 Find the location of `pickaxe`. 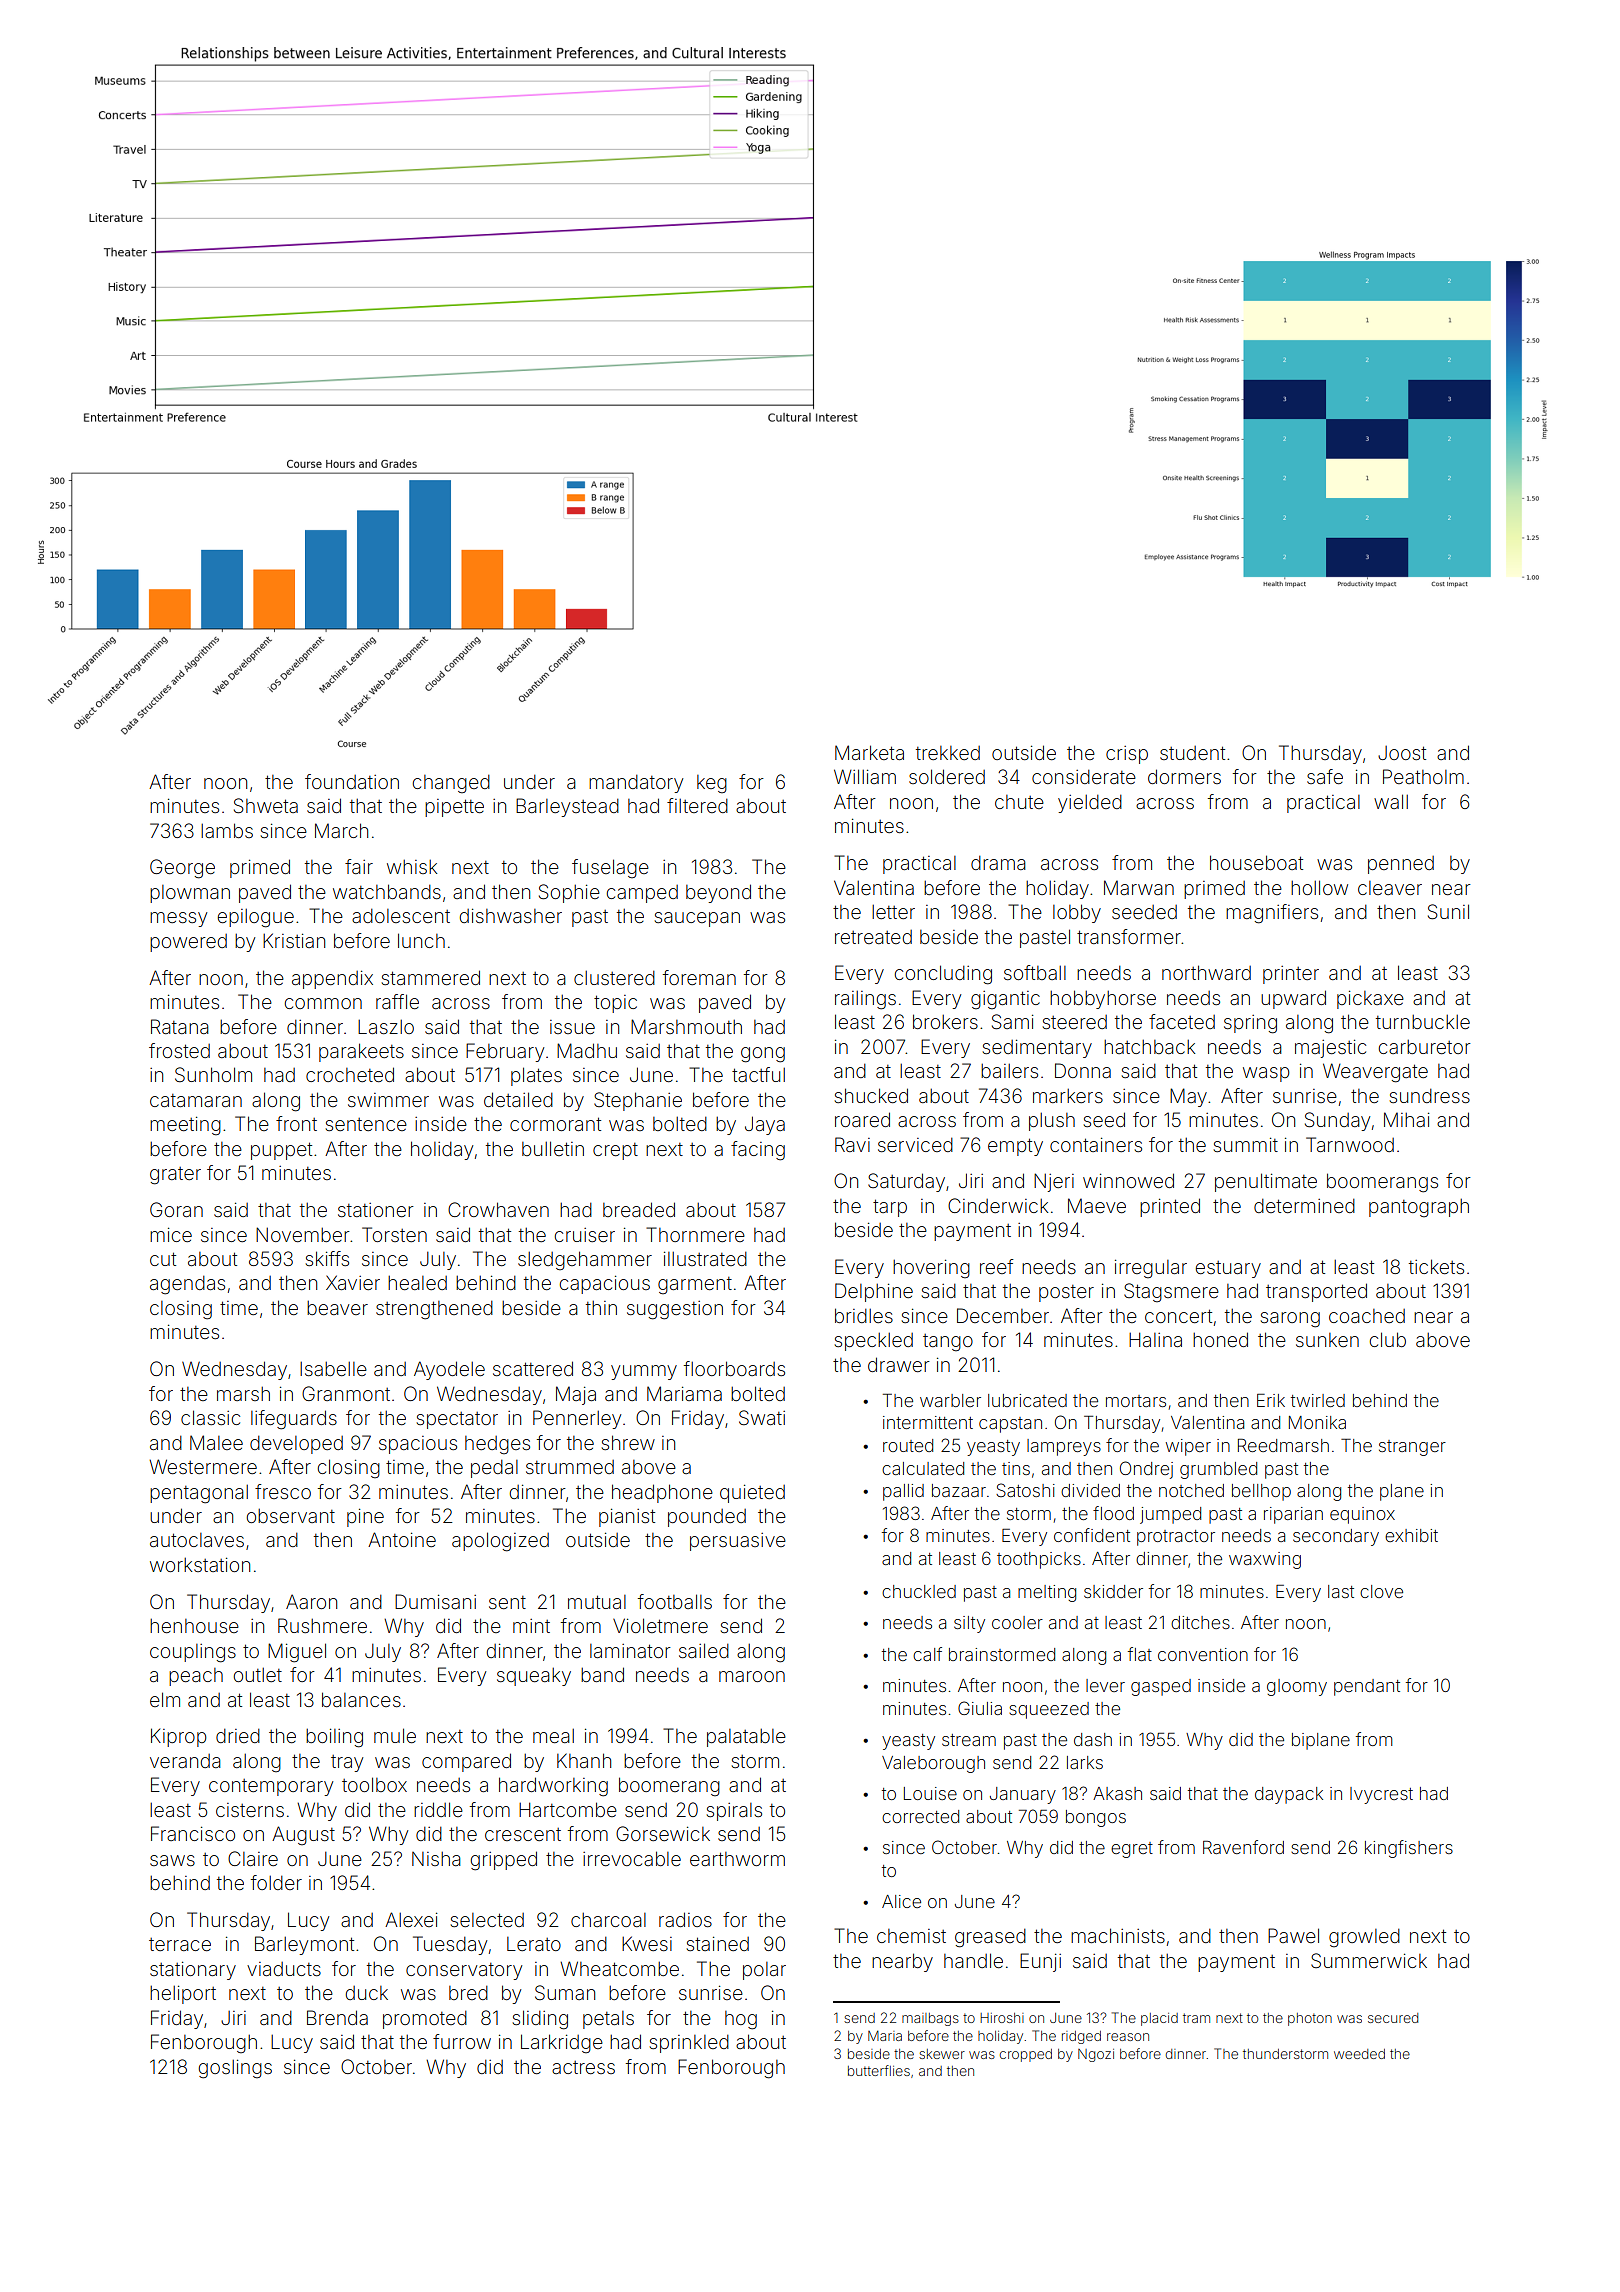

pickaxe is located at coordinates (1370, 1000).
